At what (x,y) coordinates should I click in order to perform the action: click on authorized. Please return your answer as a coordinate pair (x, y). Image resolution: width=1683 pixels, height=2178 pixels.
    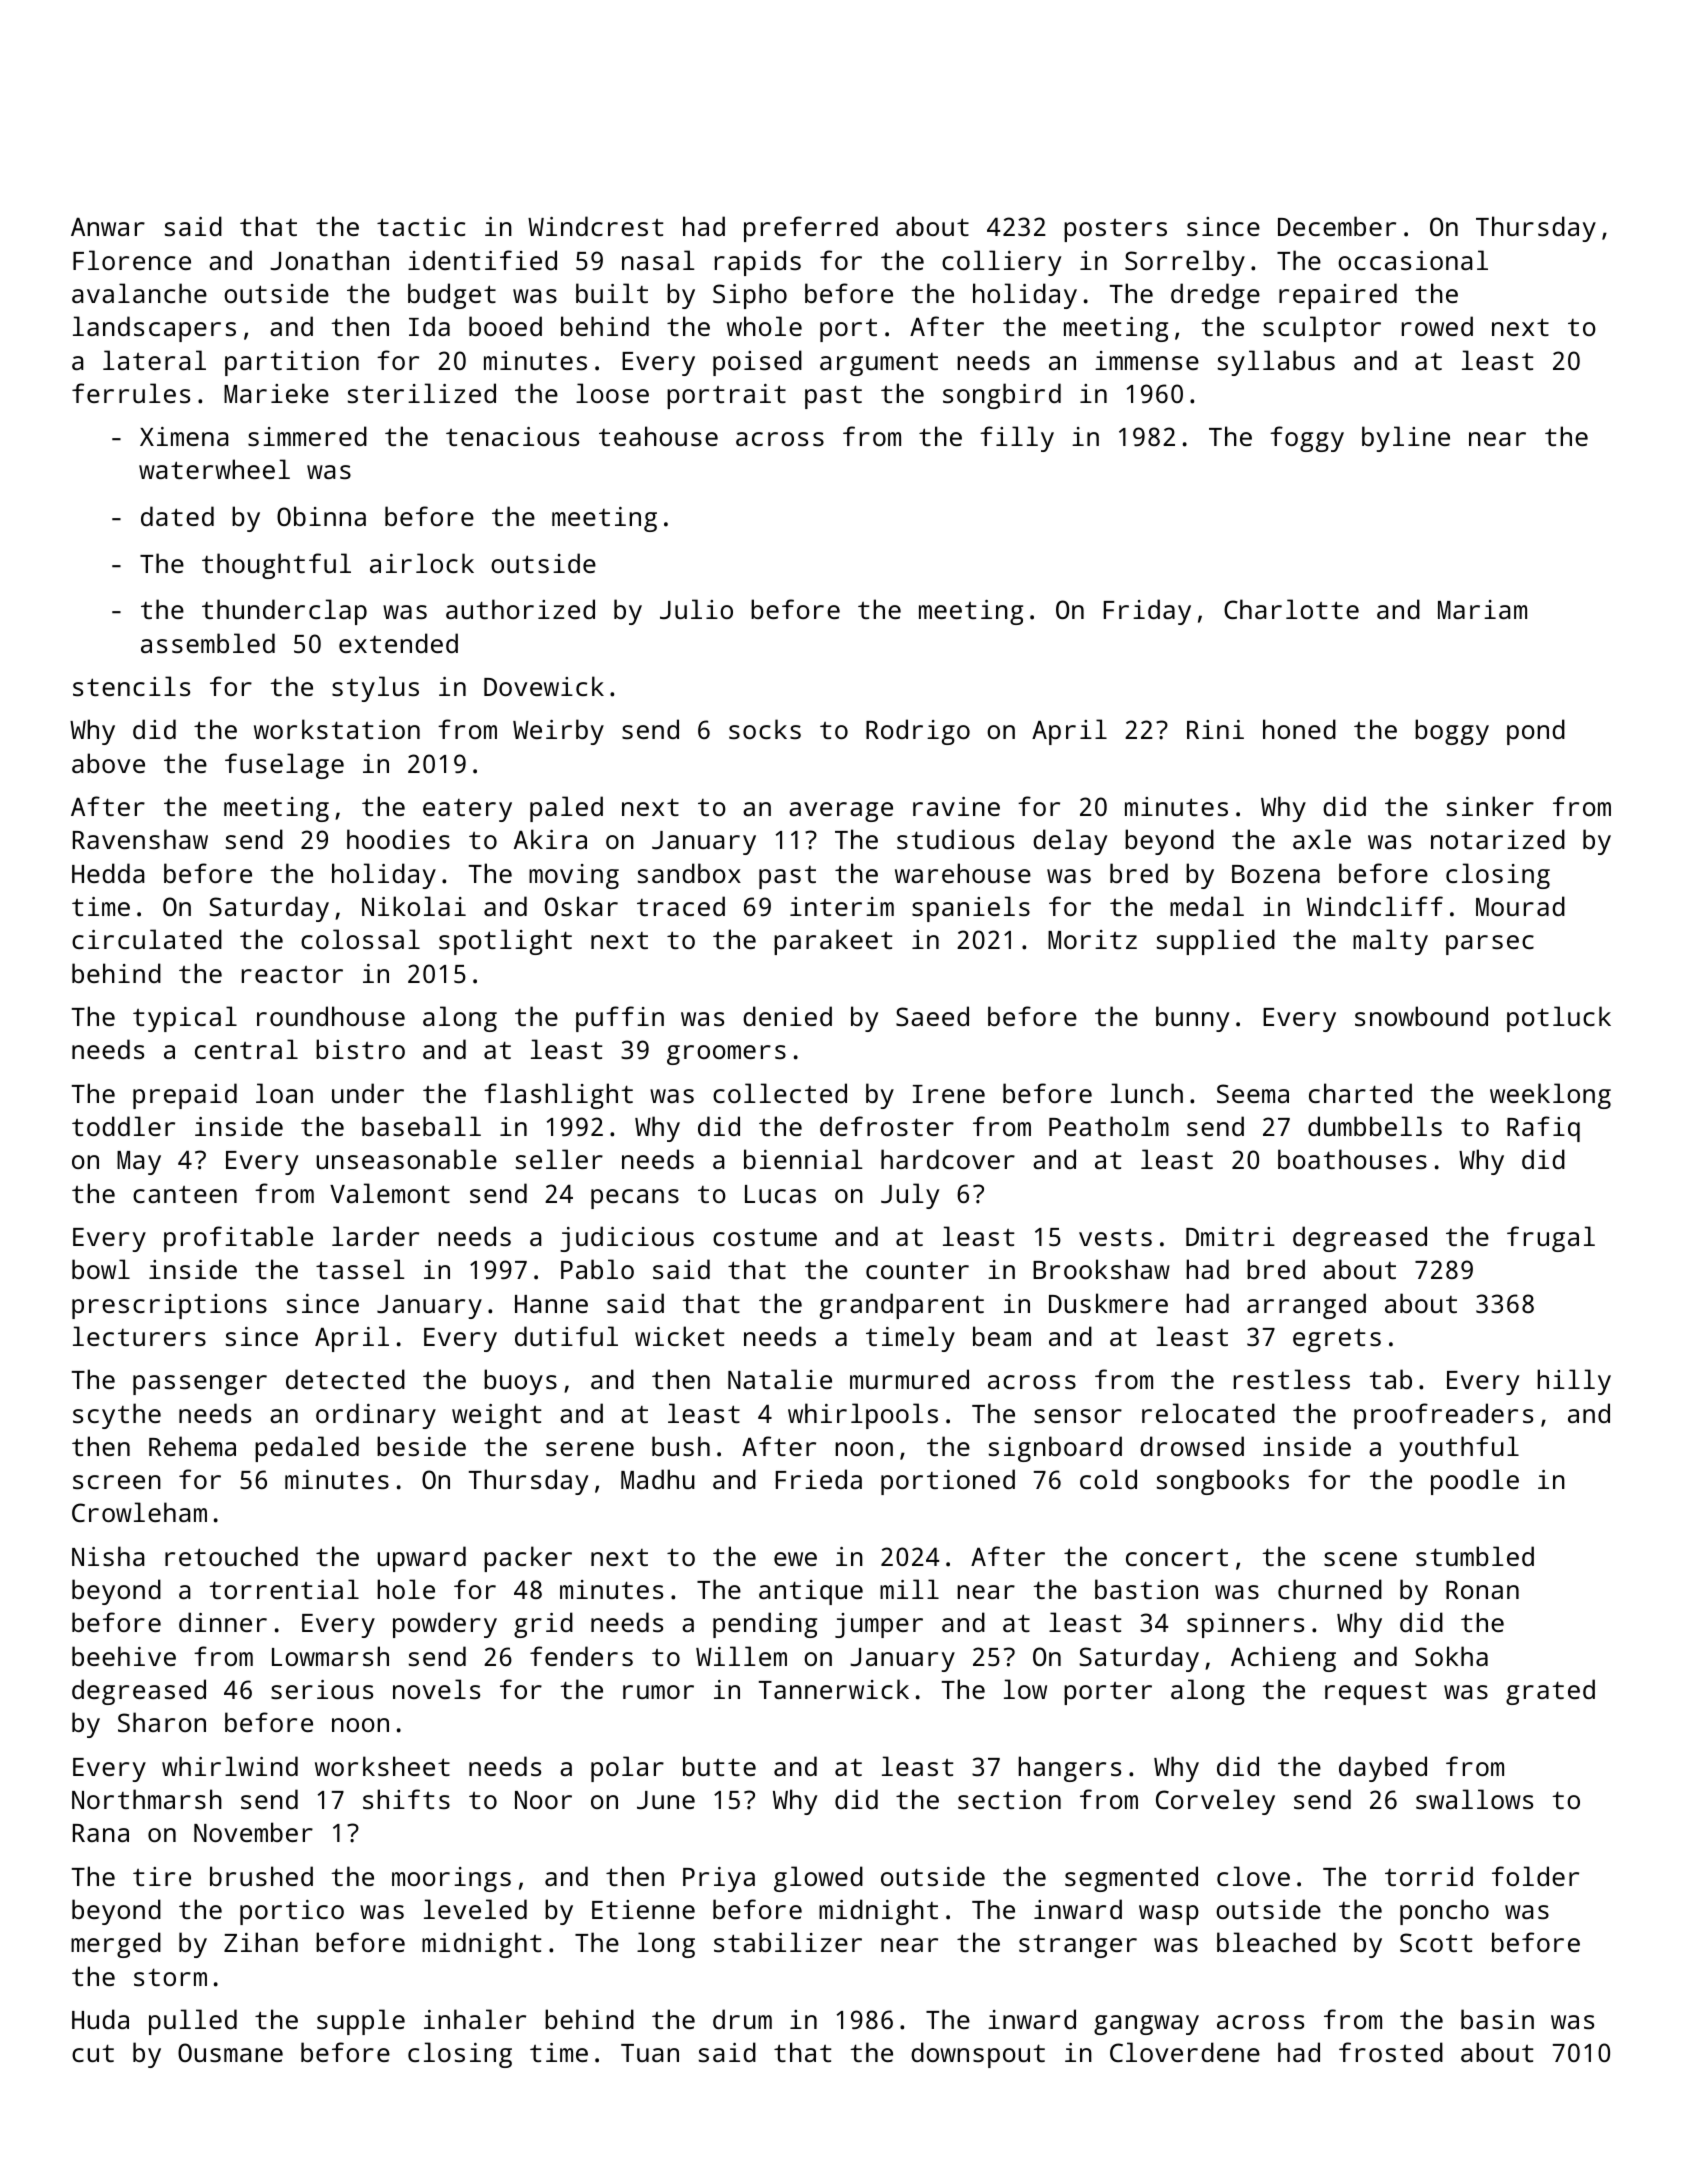
    Looking at the image, I should click on (520, 609).
